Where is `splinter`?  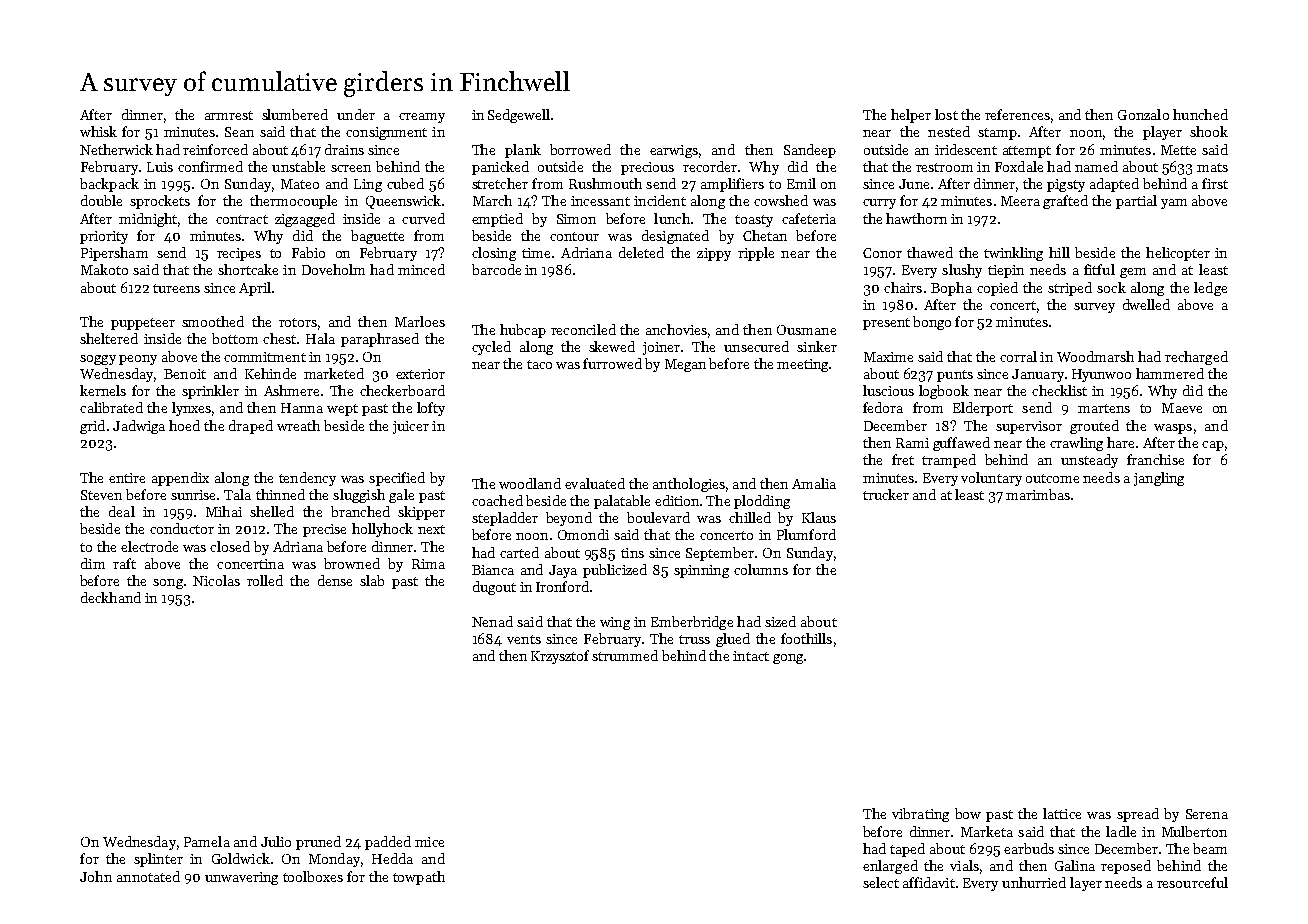 splinter is located at coordinates (158, 860).
